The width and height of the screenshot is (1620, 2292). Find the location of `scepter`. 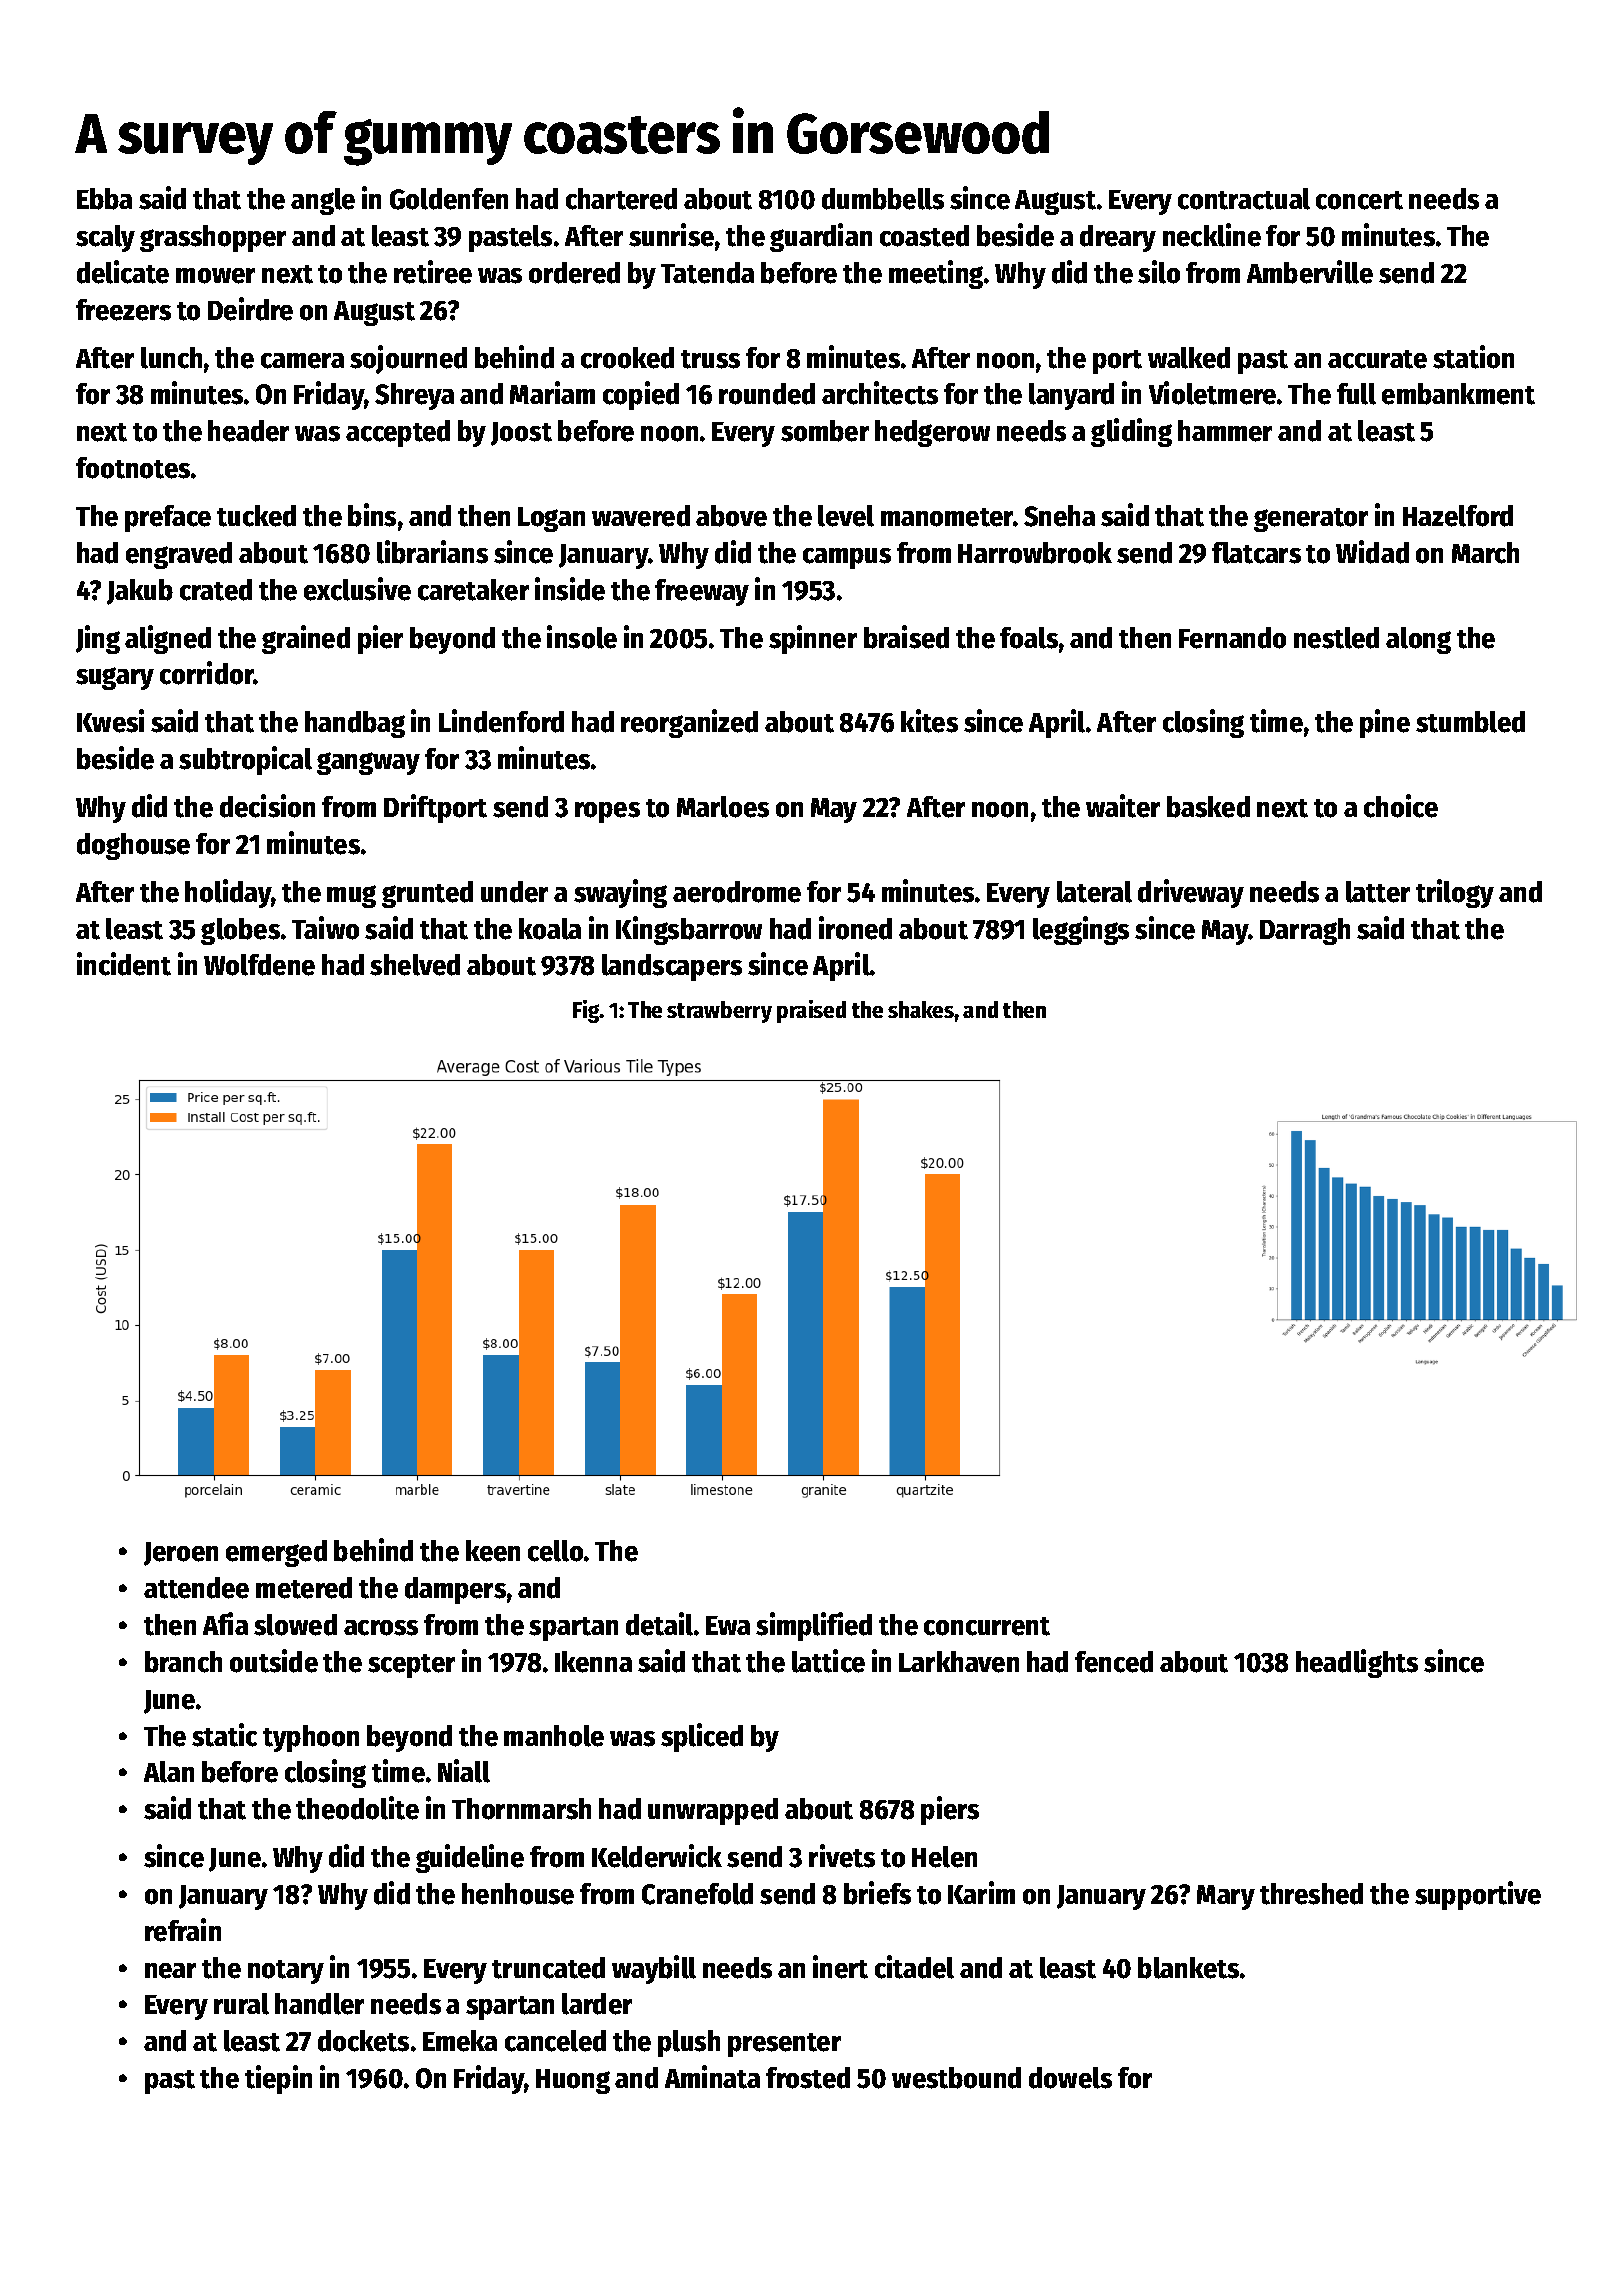

scepter is located at coordinates (411, 1666).
